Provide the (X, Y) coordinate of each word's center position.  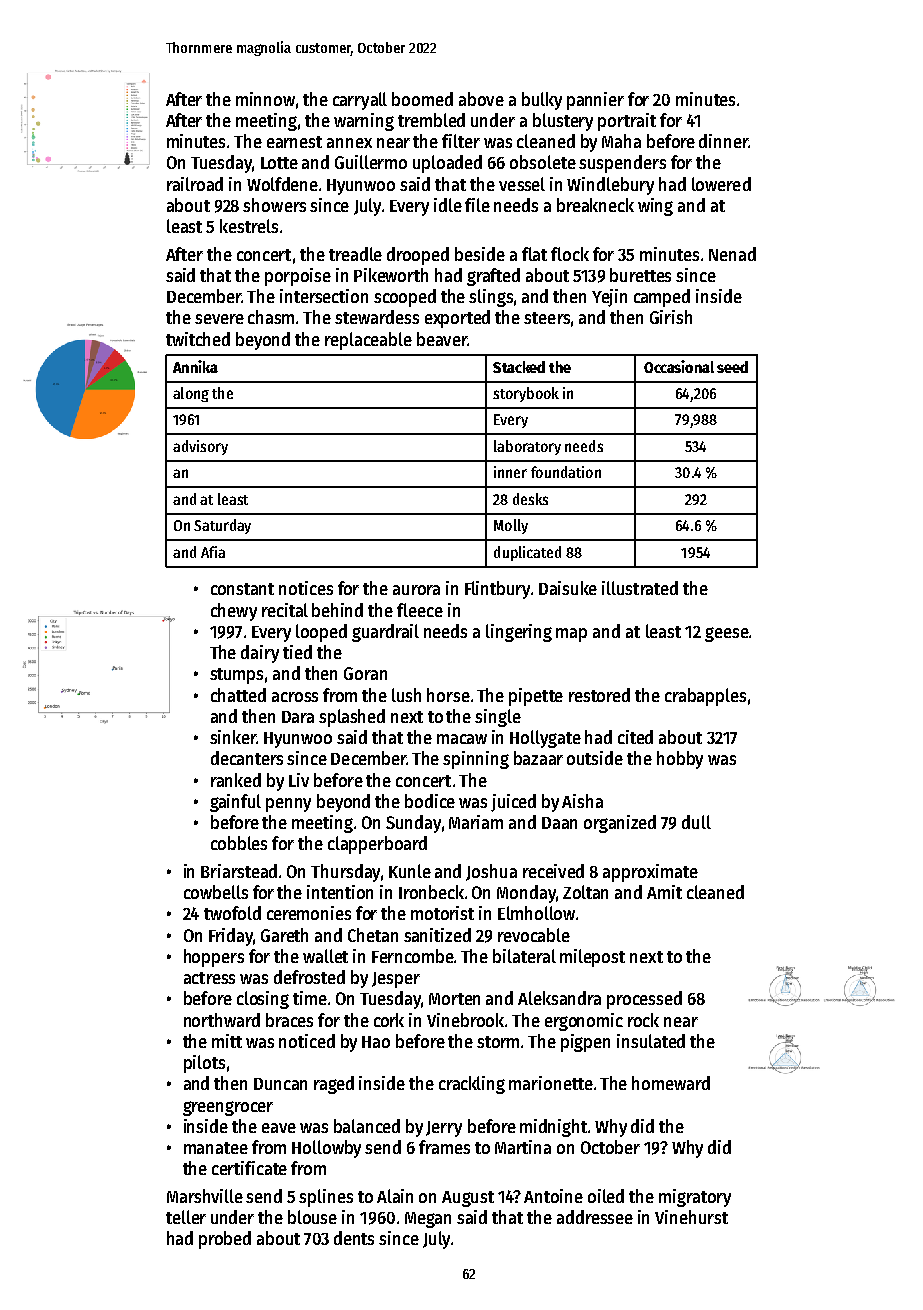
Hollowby (326, 1149)
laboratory (527, 447)
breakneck (595, 205)
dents (354, 1238)
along (191, 394)
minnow (265, 99)
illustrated (640, 588)
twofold (232, 913)
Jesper (396, 980)
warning (364, 122)
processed (644, 1000)
